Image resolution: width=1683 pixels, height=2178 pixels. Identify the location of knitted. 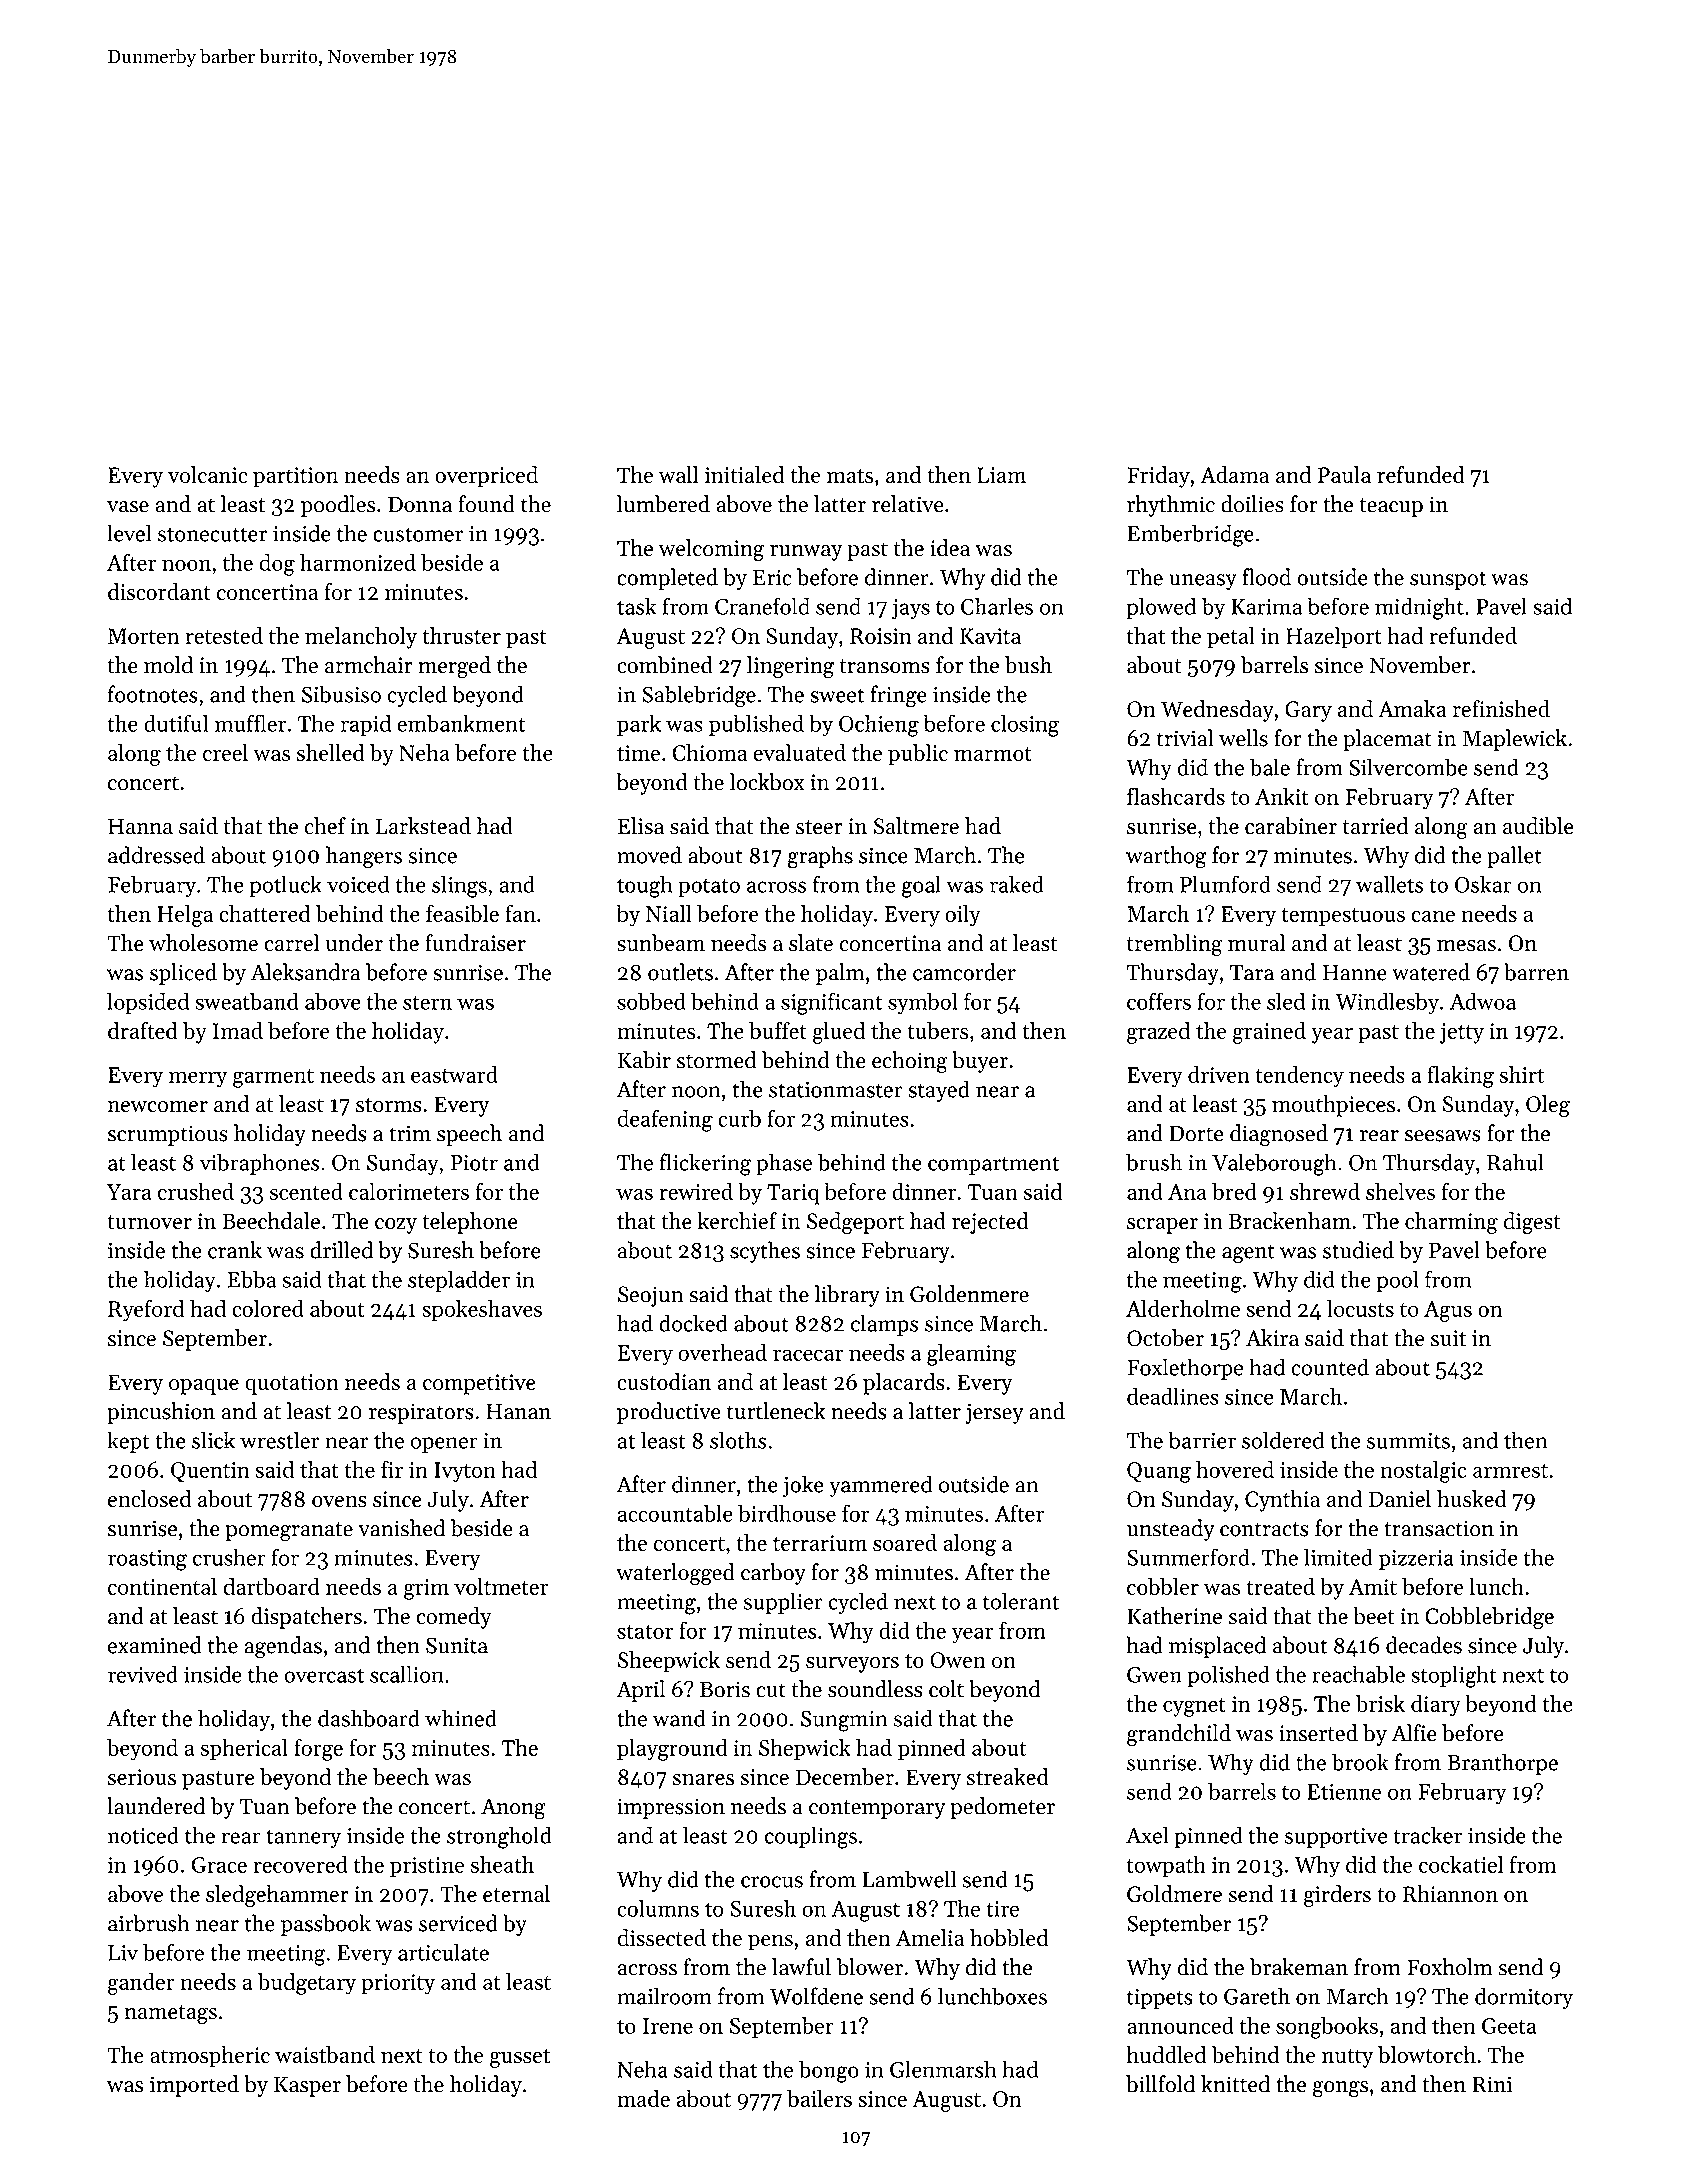
(1235, 2084).
